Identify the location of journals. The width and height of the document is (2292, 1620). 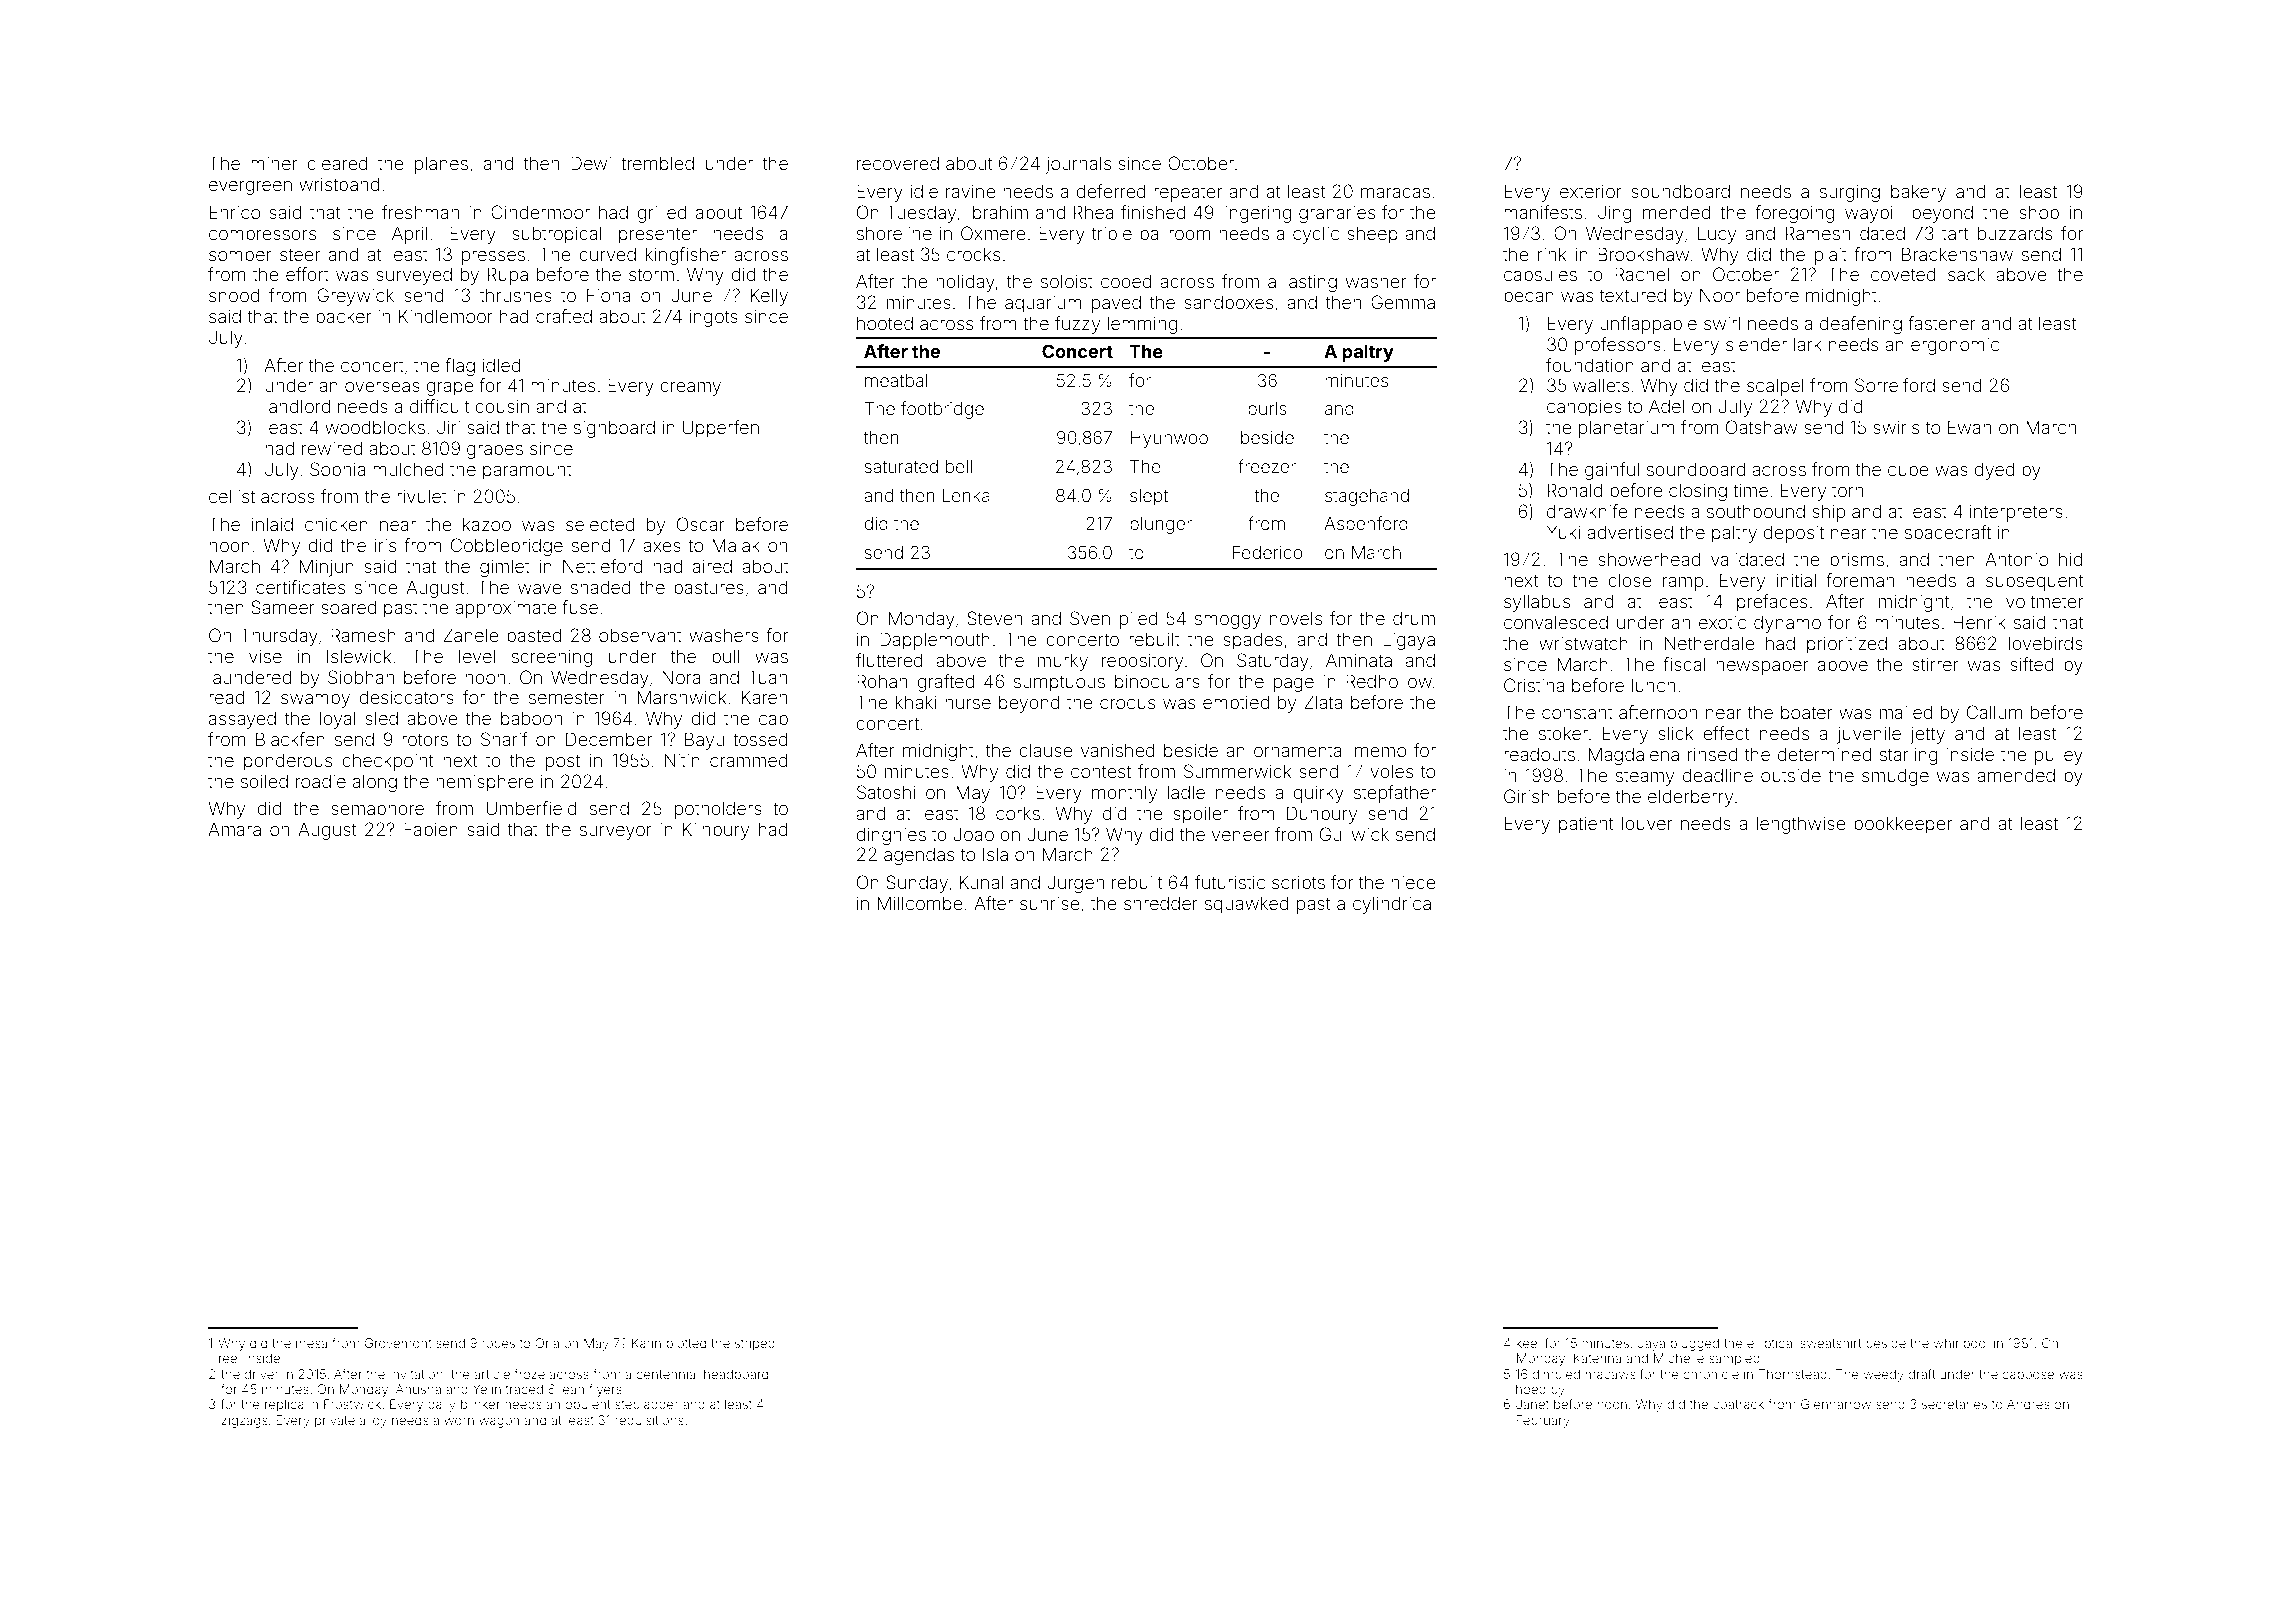
(1078, 165).
